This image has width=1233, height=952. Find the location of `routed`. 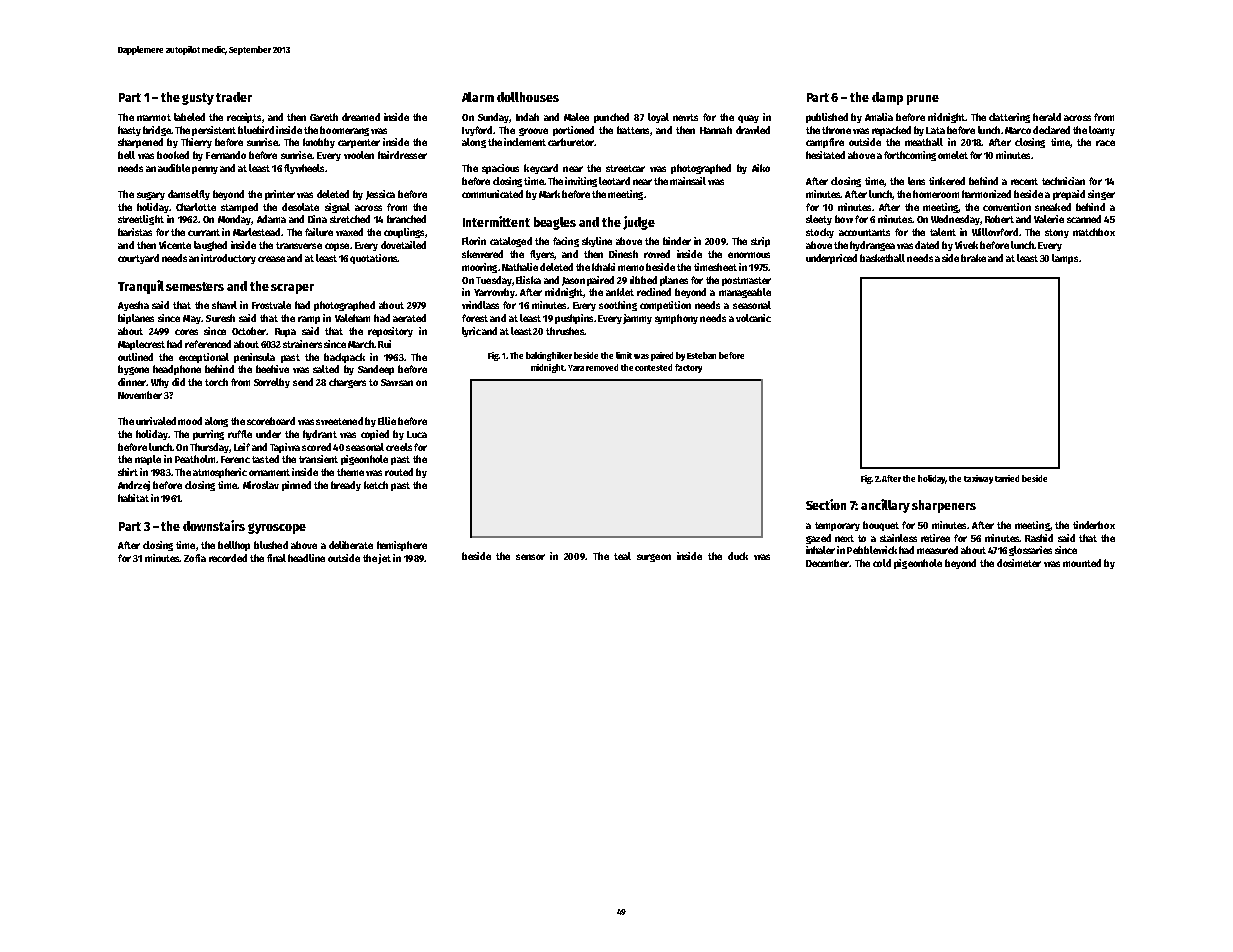

routed is located at coordinates (399, 472).
